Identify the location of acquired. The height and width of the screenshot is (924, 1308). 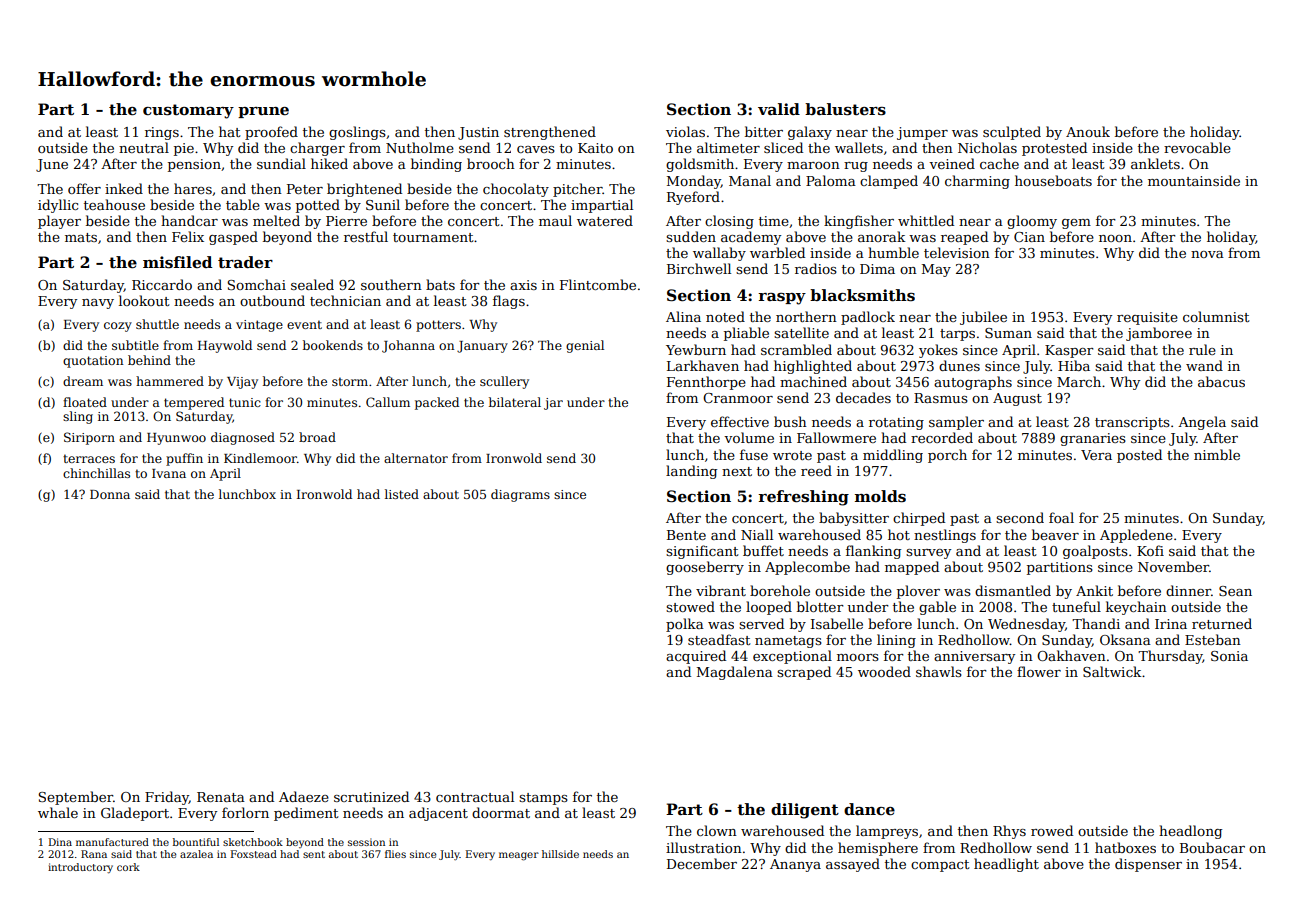
(696, 657).
